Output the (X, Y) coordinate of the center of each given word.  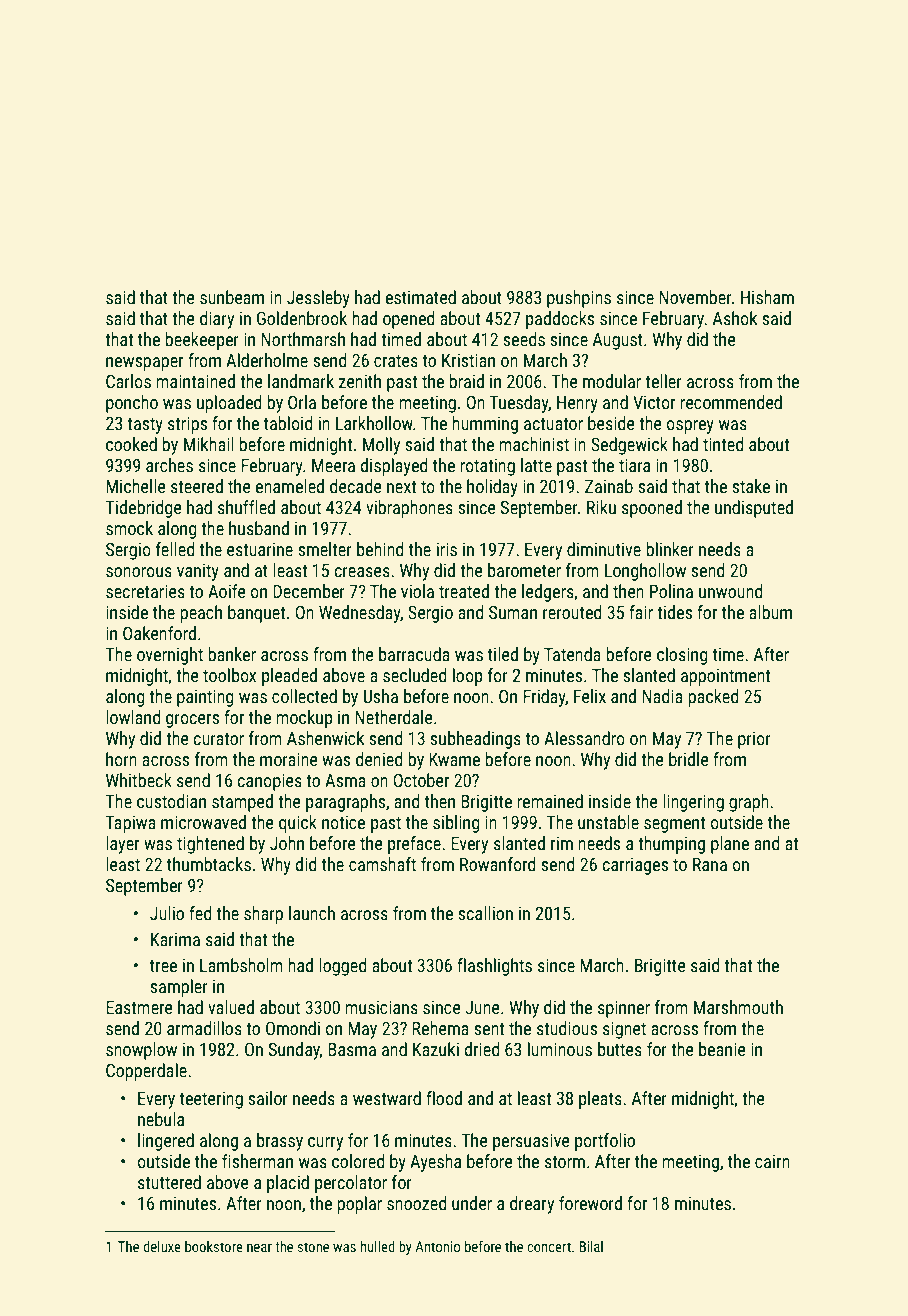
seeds (524, 339)
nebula (161, 1119)
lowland (133, 717)
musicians (381, 1007)
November (695, 297)
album (770, 612)
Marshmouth (738, 1007)
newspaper (144, 364)
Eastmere (139, 1007)
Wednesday (360, 614)
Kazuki (436, 1049)
